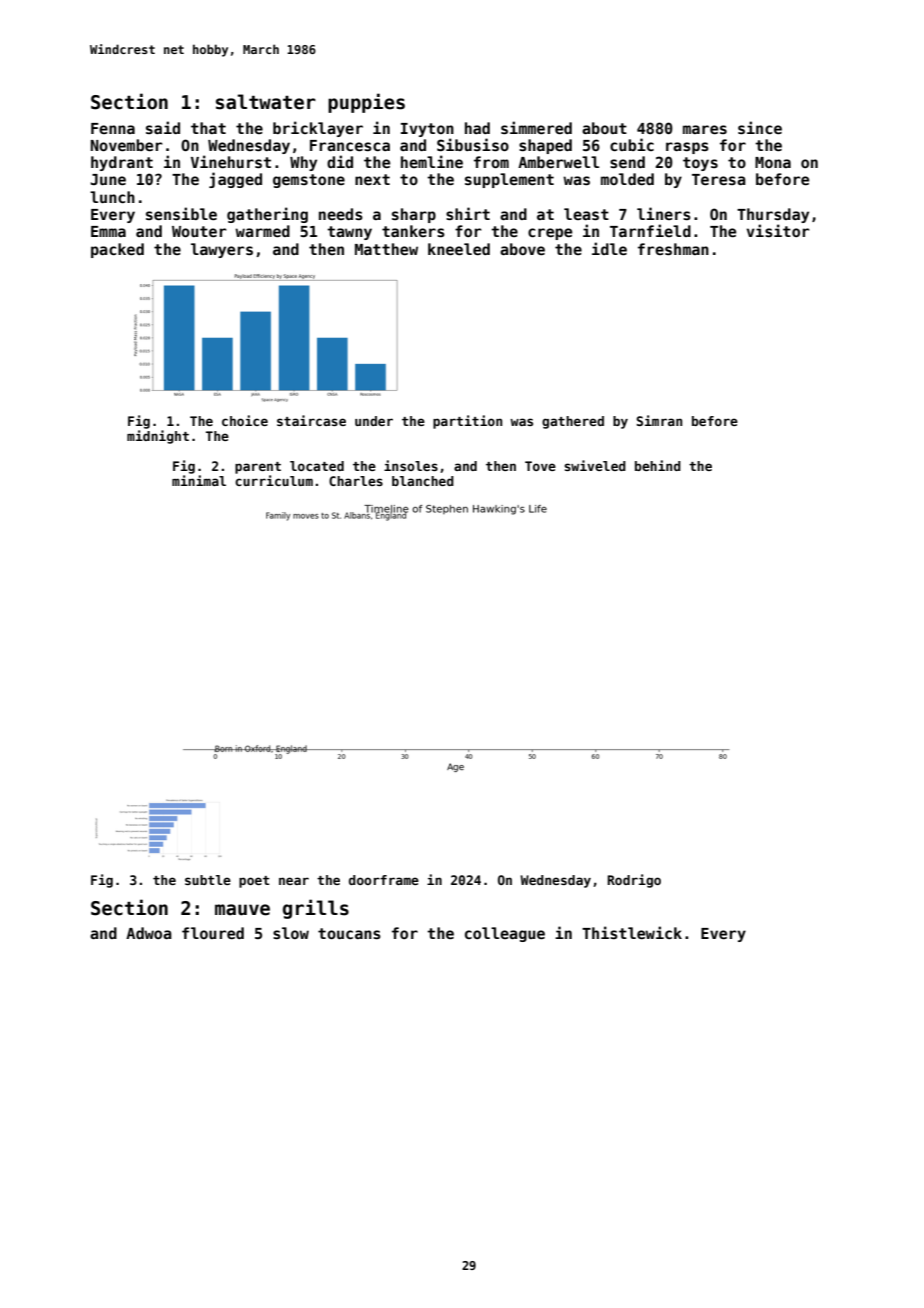  What do you see at coordinates (258, 468) in the screenshot?
I see `parent` at bounding box center [258, 468].
